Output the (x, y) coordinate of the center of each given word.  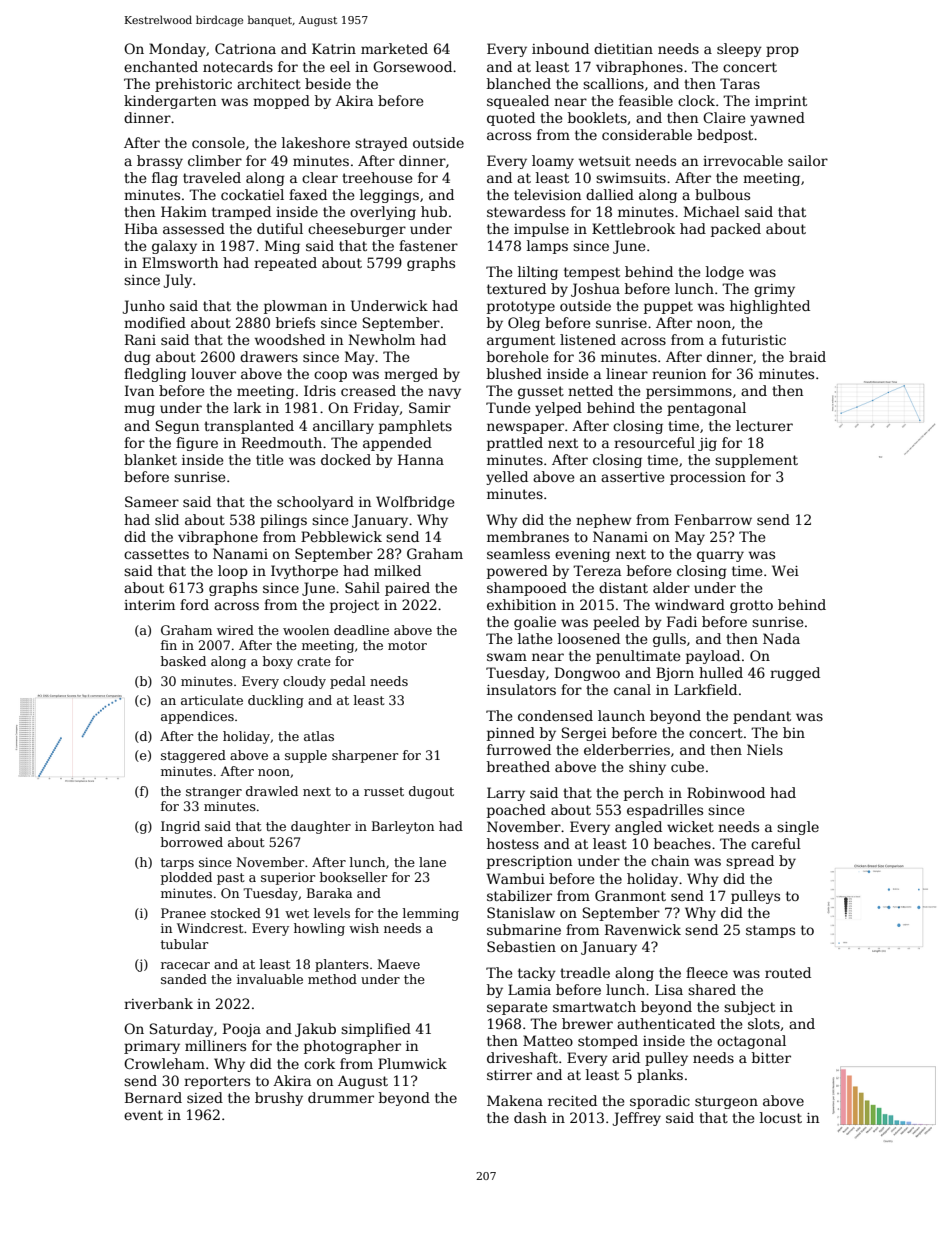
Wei (785, 570)
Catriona (245, 48)
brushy (279, 1099)
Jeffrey (636, 1119)
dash (530, 1117)
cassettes (156, 554)
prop (782, 51)
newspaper (525, 428)
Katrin (334, 48)
